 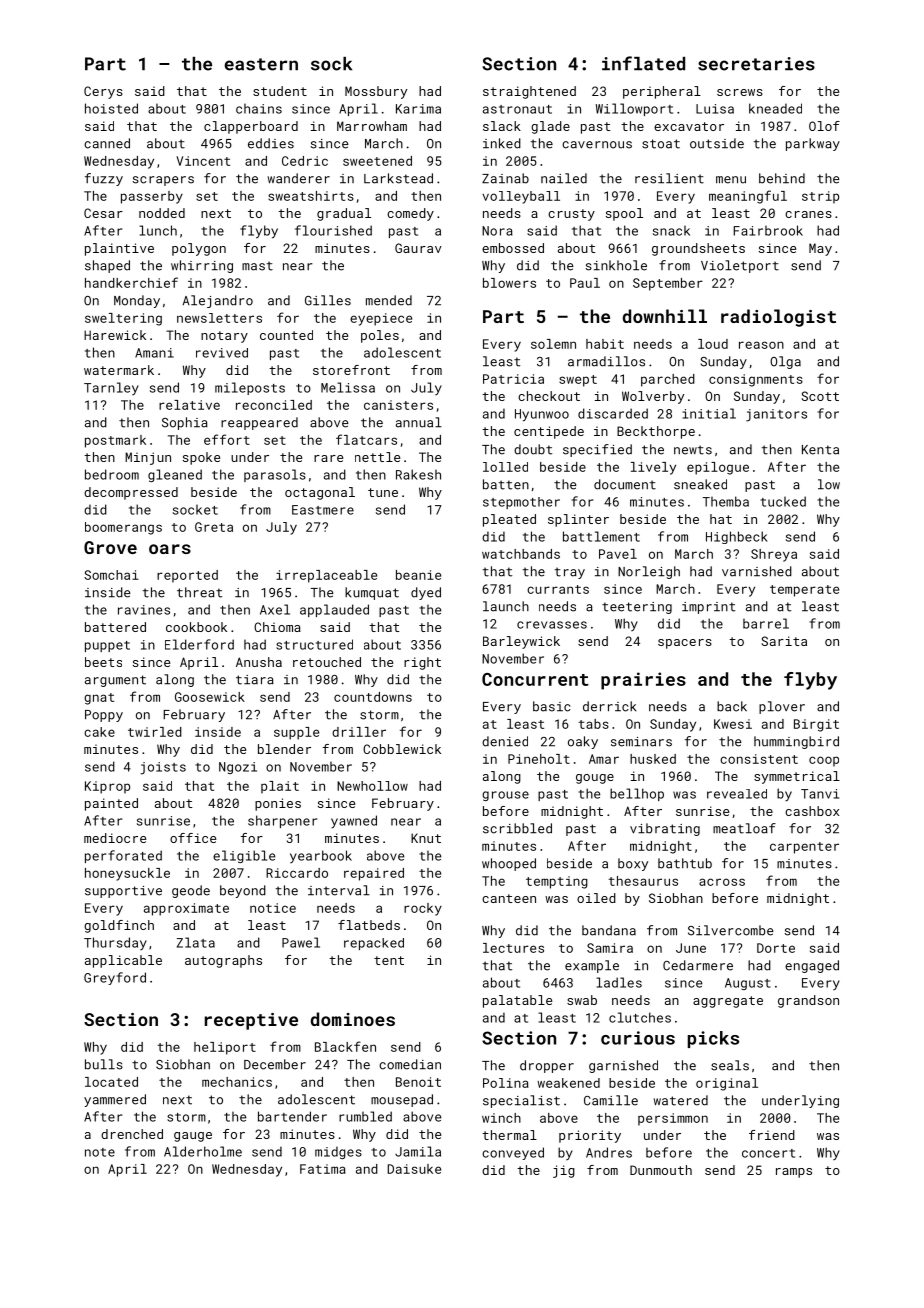 I want to click on note, so click(x=100, y=1152).
